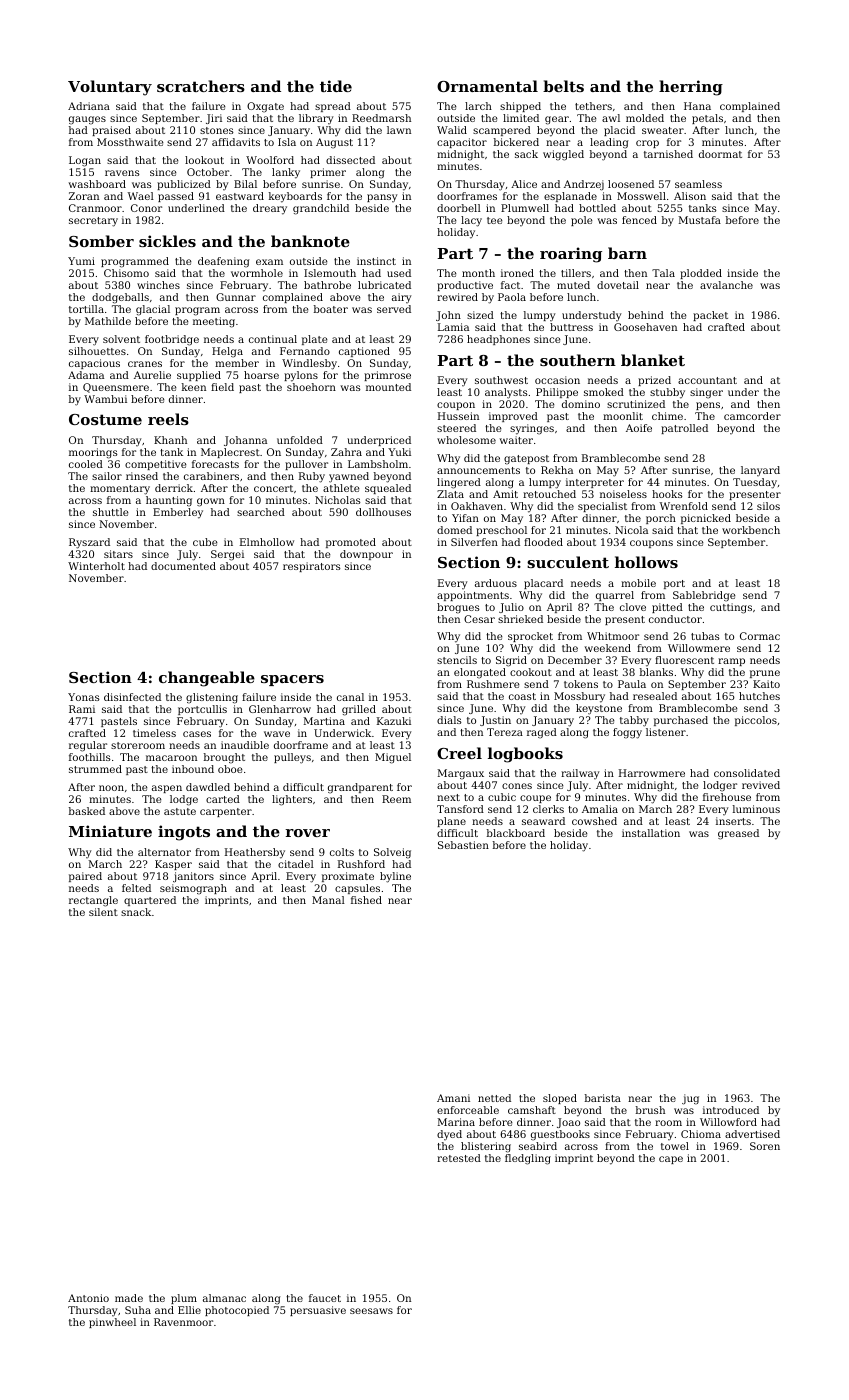 The width and height of the document is (849, 1400). I want to click on Lambsholm, so click(378, 464).
